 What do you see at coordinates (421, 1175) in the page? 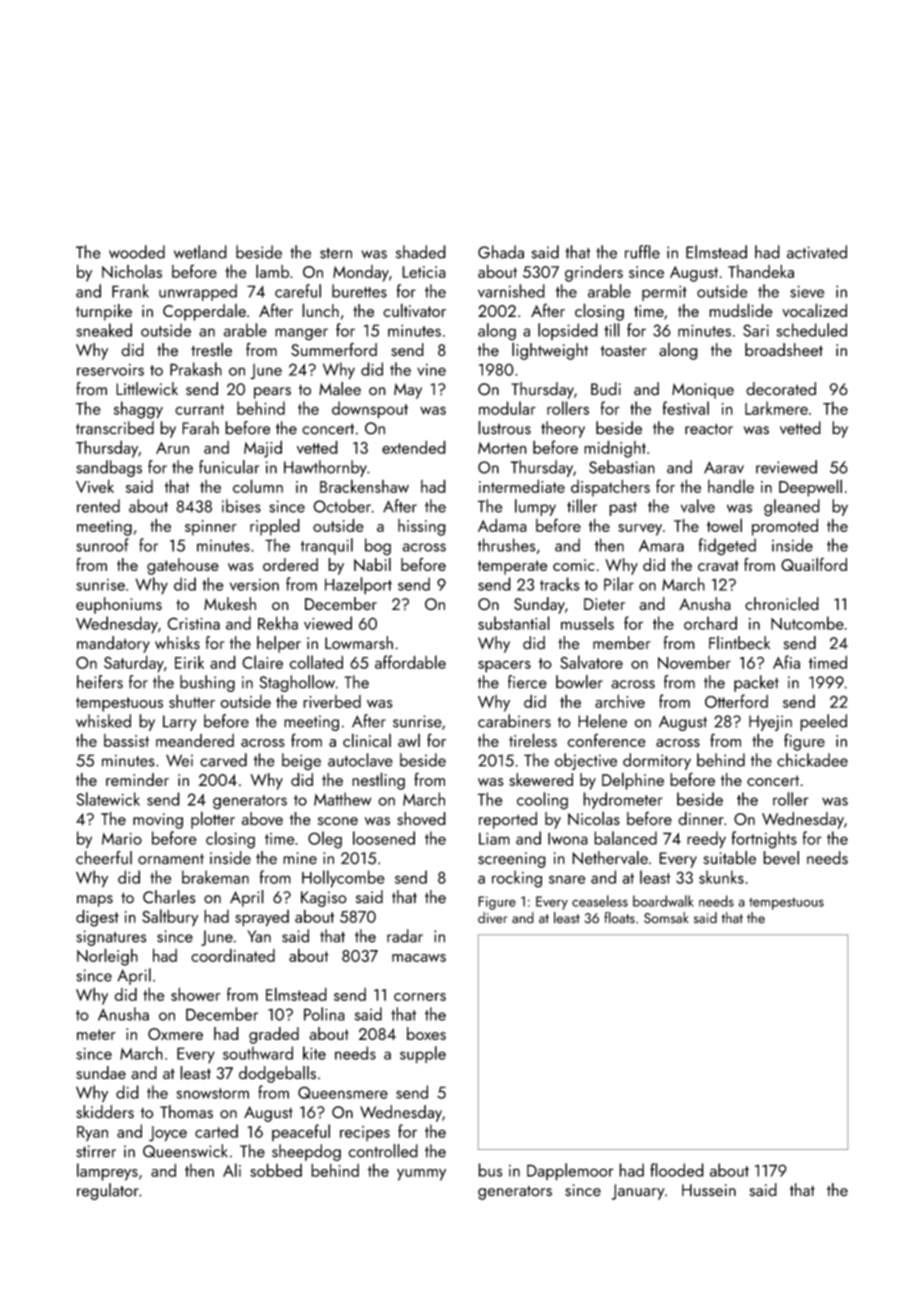
I see `yummy` at bounding box center [421, 1175].
